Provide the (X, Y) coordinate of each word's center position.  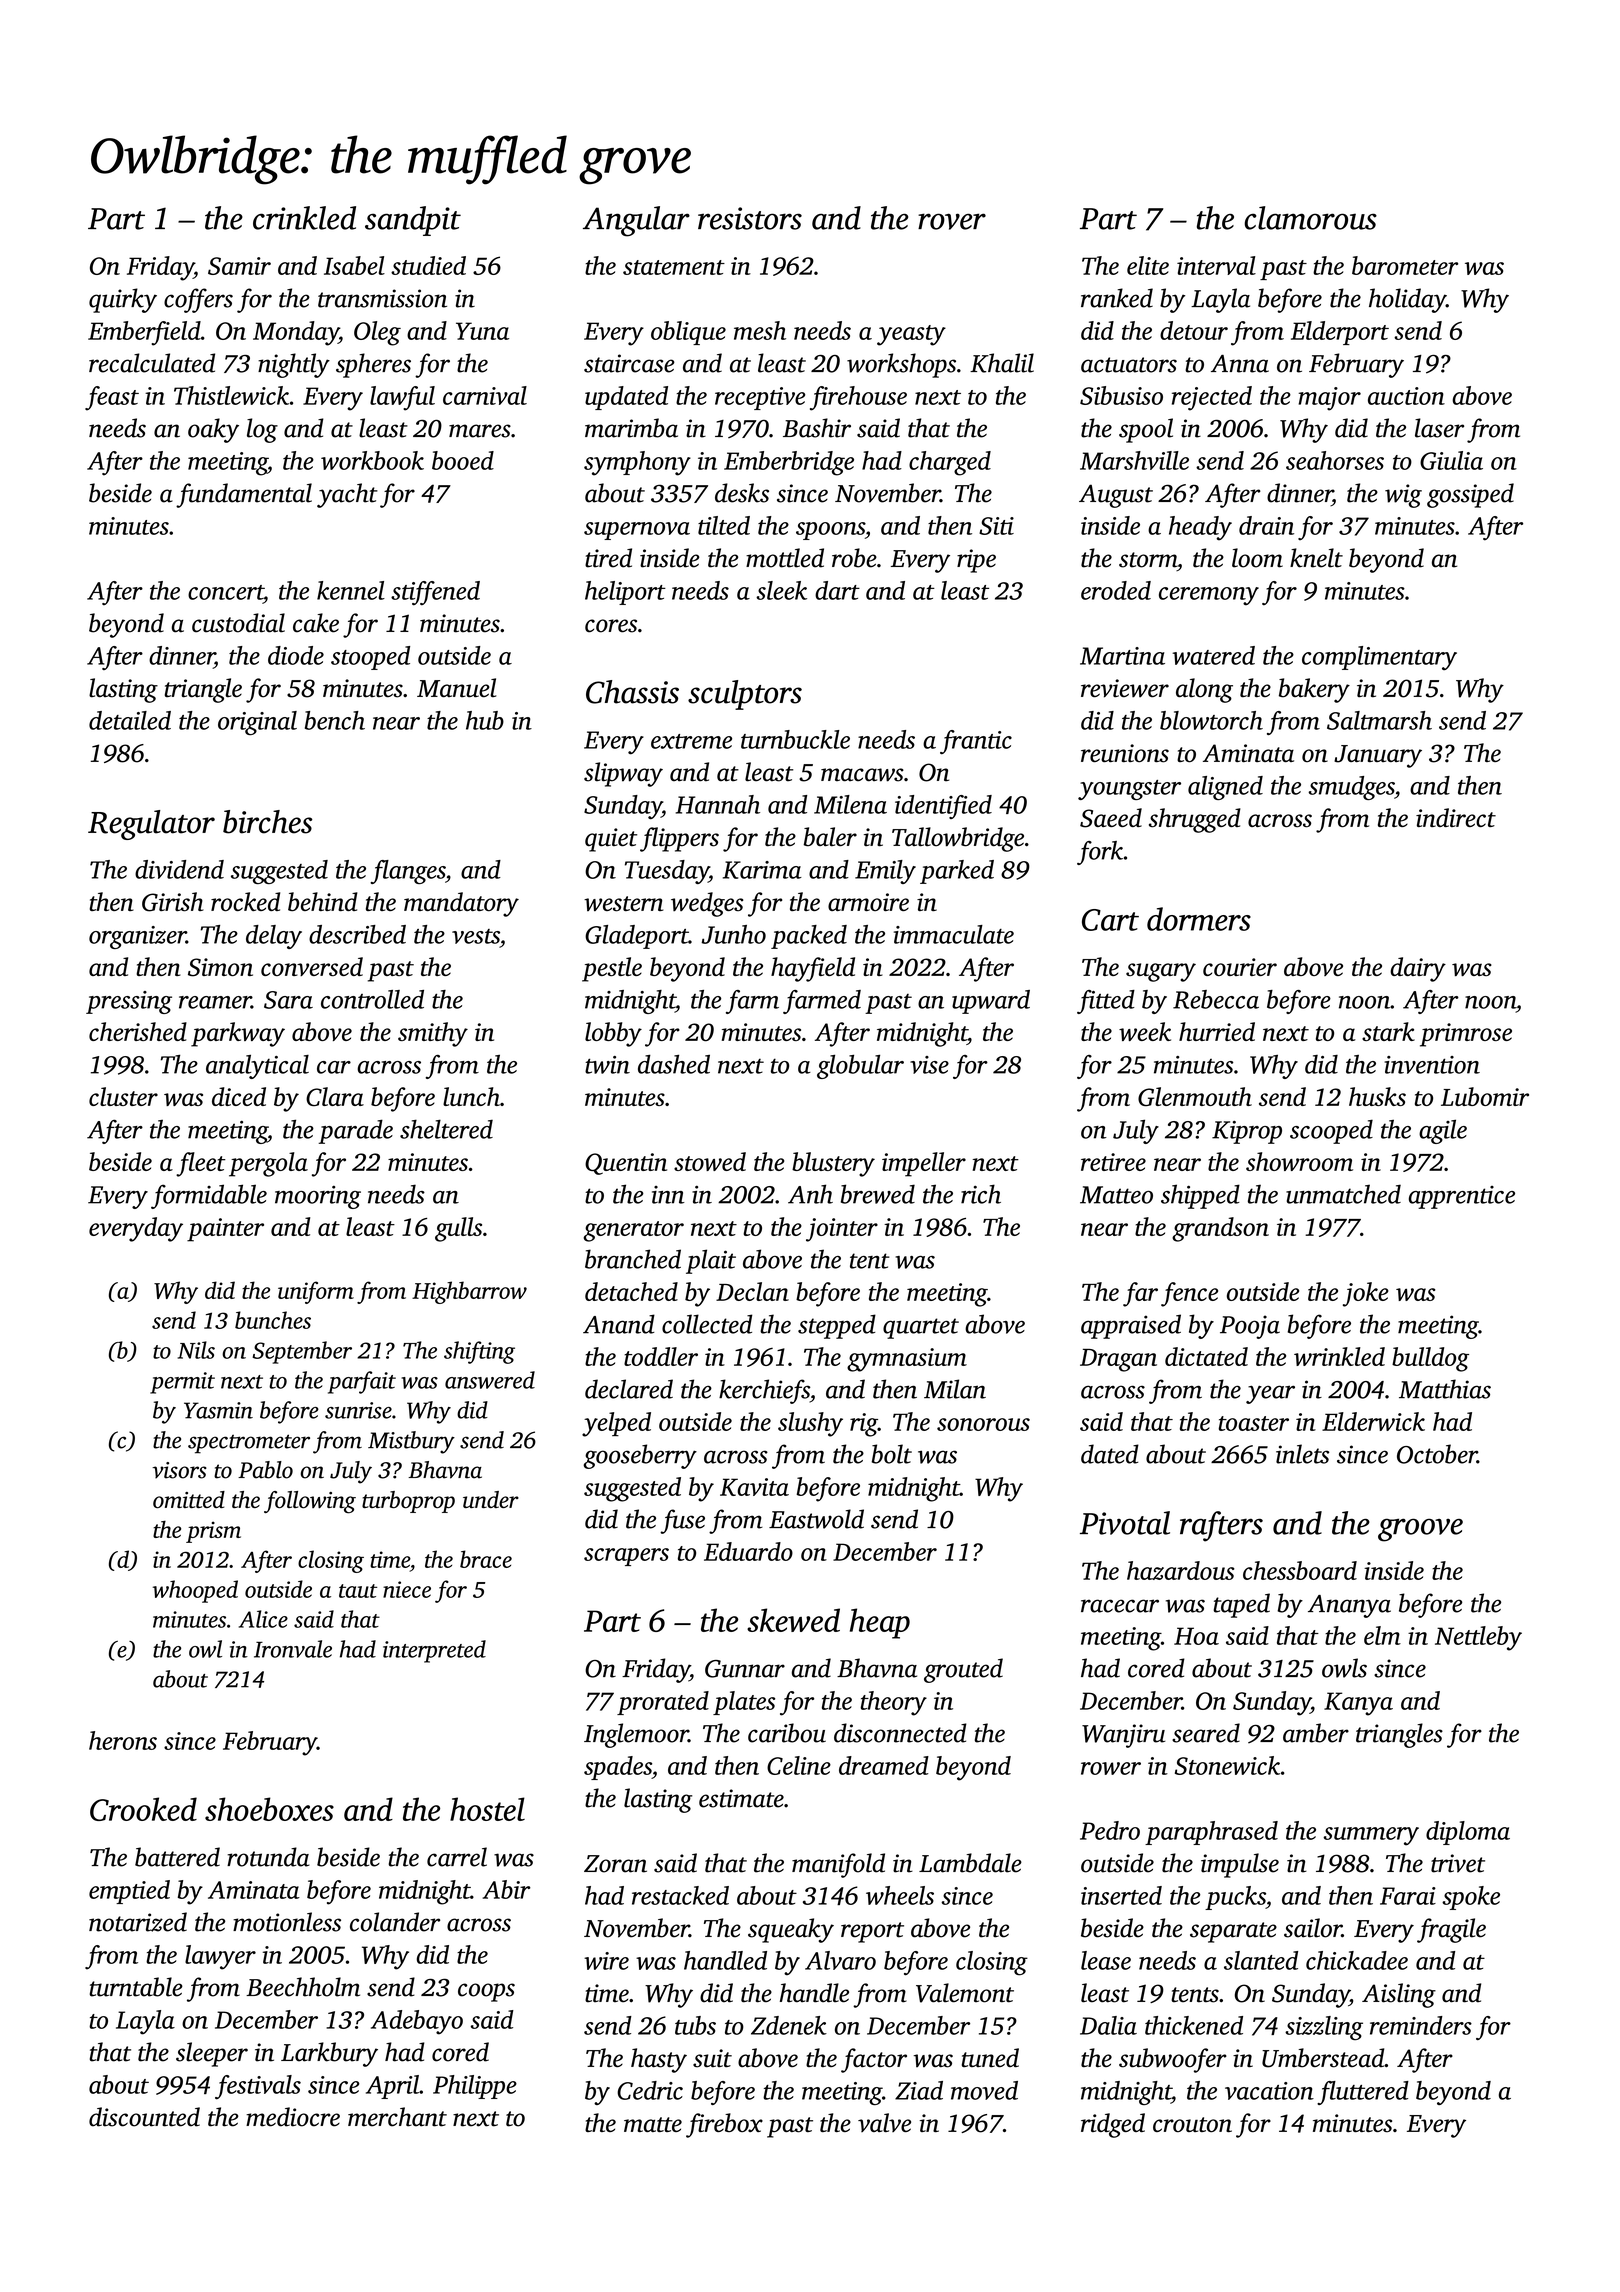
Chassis (632, 692)
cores (611, 626)
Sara (288, 1000)
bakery (1314, 690)
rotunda (268, 1857)
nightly (294, 365)
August (1116, 496)
